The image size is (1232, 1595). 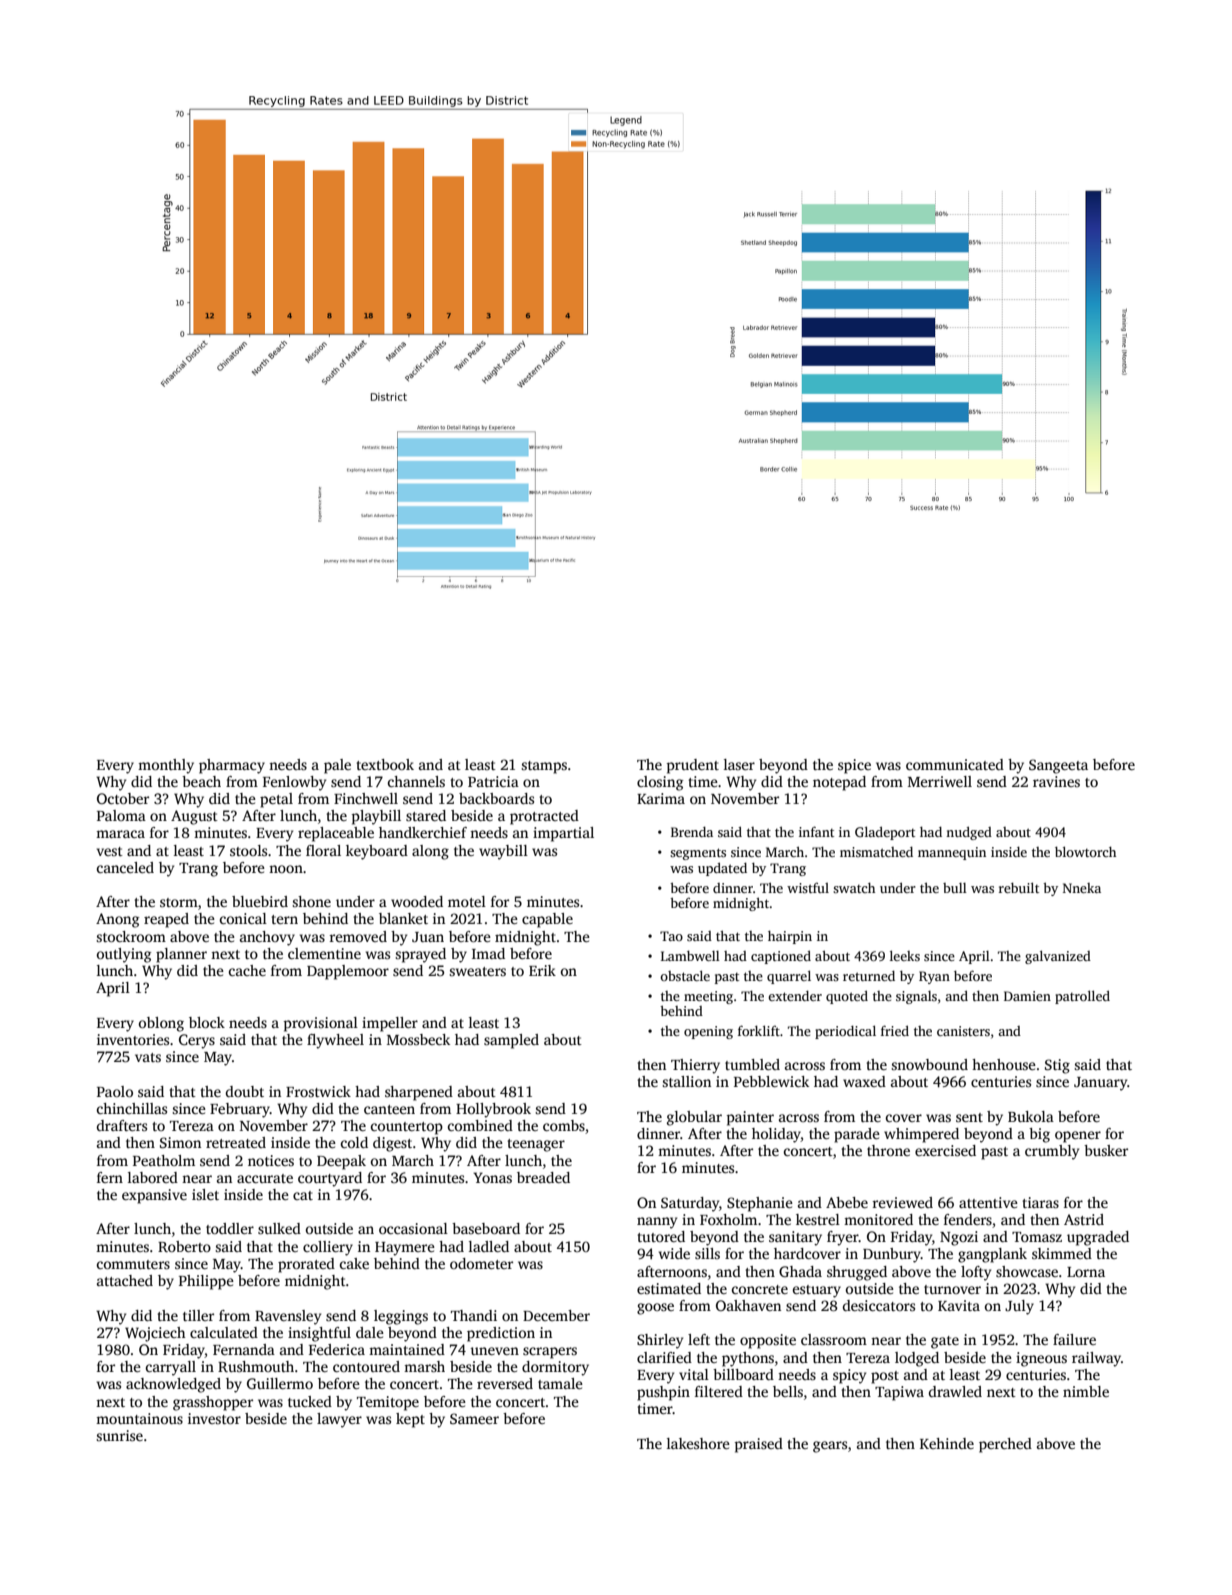 What do you see at coordinates (752, 1064) in the screenshot?
I see `tumbled` at bounding box center [752, 1064].
